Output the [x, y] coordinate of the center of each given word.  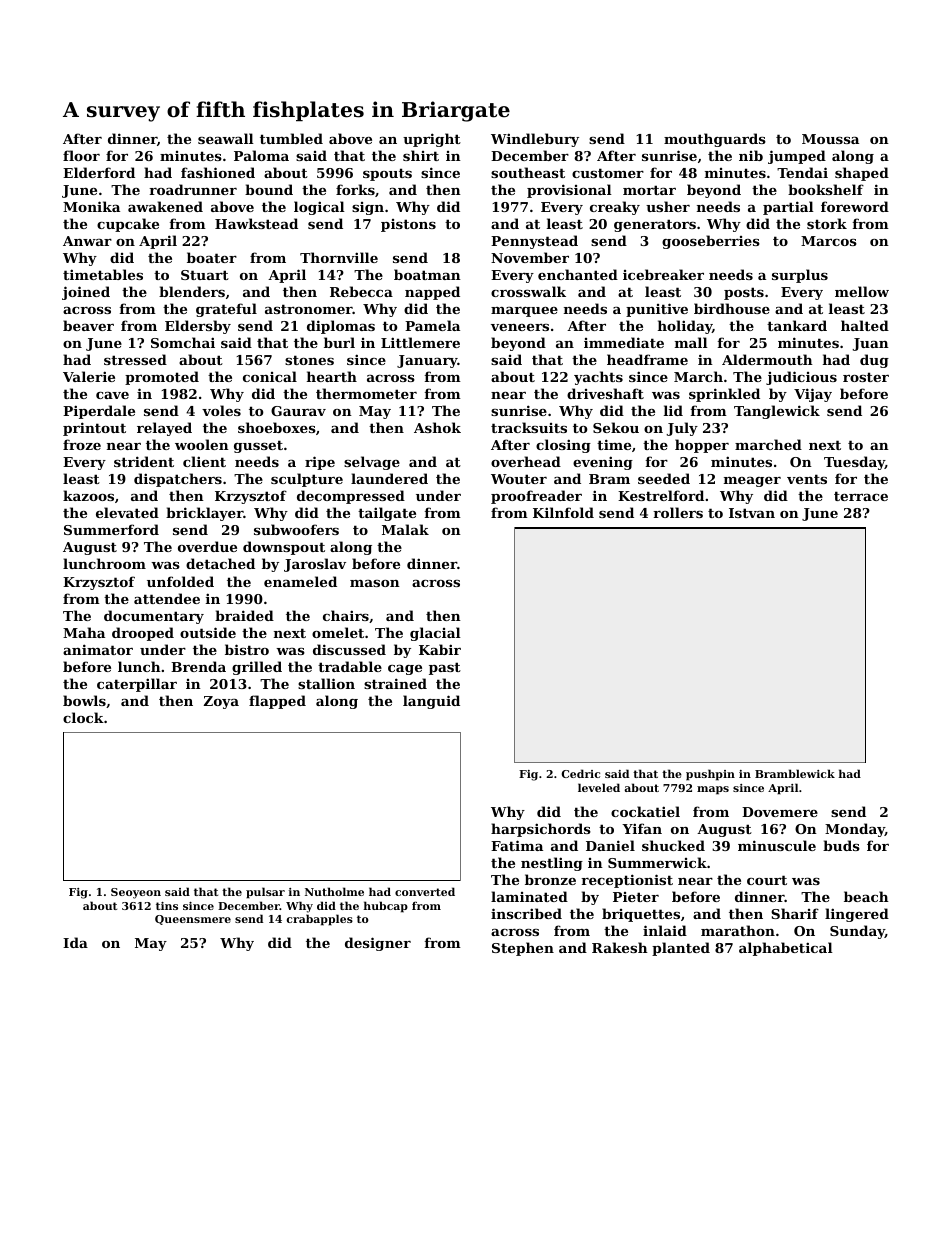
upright [432, 140]
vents [807, 479]
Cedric [581, 773]
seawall [226, 138]
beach [866, 896]
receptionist [627, 881]
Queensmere [193, 920]
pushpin [710, 775]
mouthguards [715, 140]
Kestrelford [661, 495]
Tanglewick [777, 412]
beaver [88, 325]
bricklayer [204, 514]
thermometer [366, 393]
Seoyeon [136, 893]
